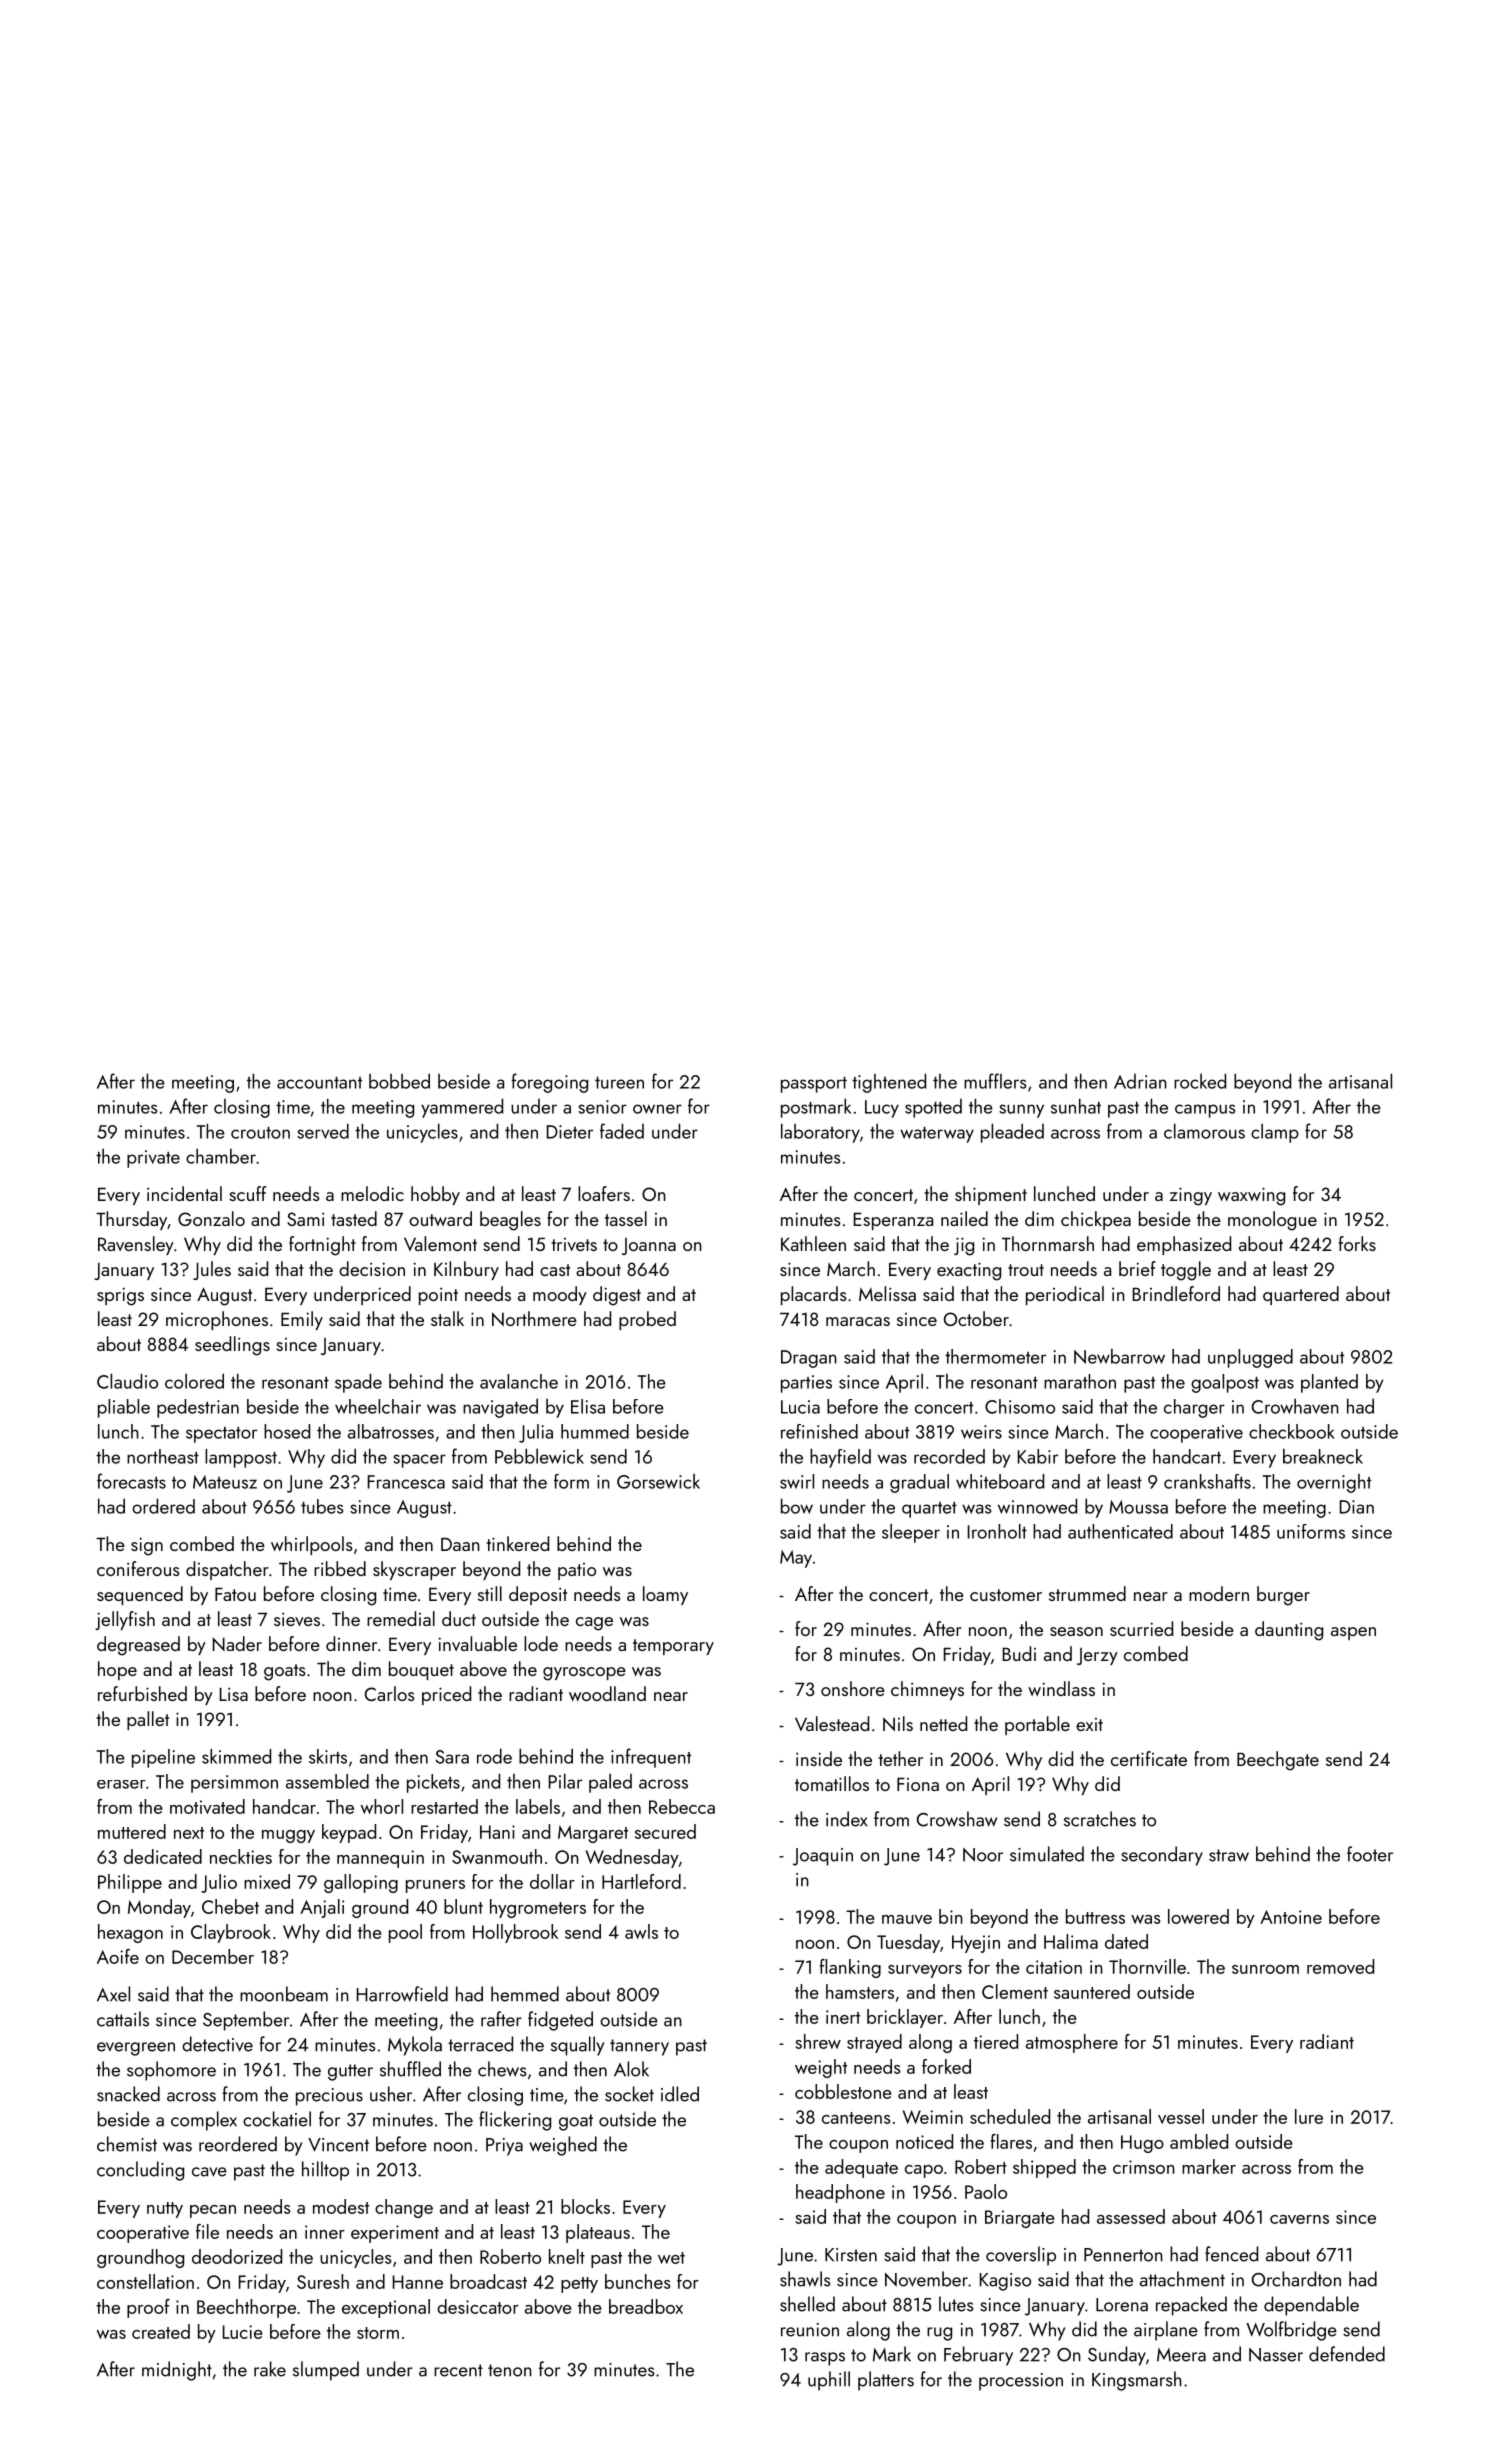  Describe the element at coordinates (607, 1693) in the page. I see `woodland` at that location.
